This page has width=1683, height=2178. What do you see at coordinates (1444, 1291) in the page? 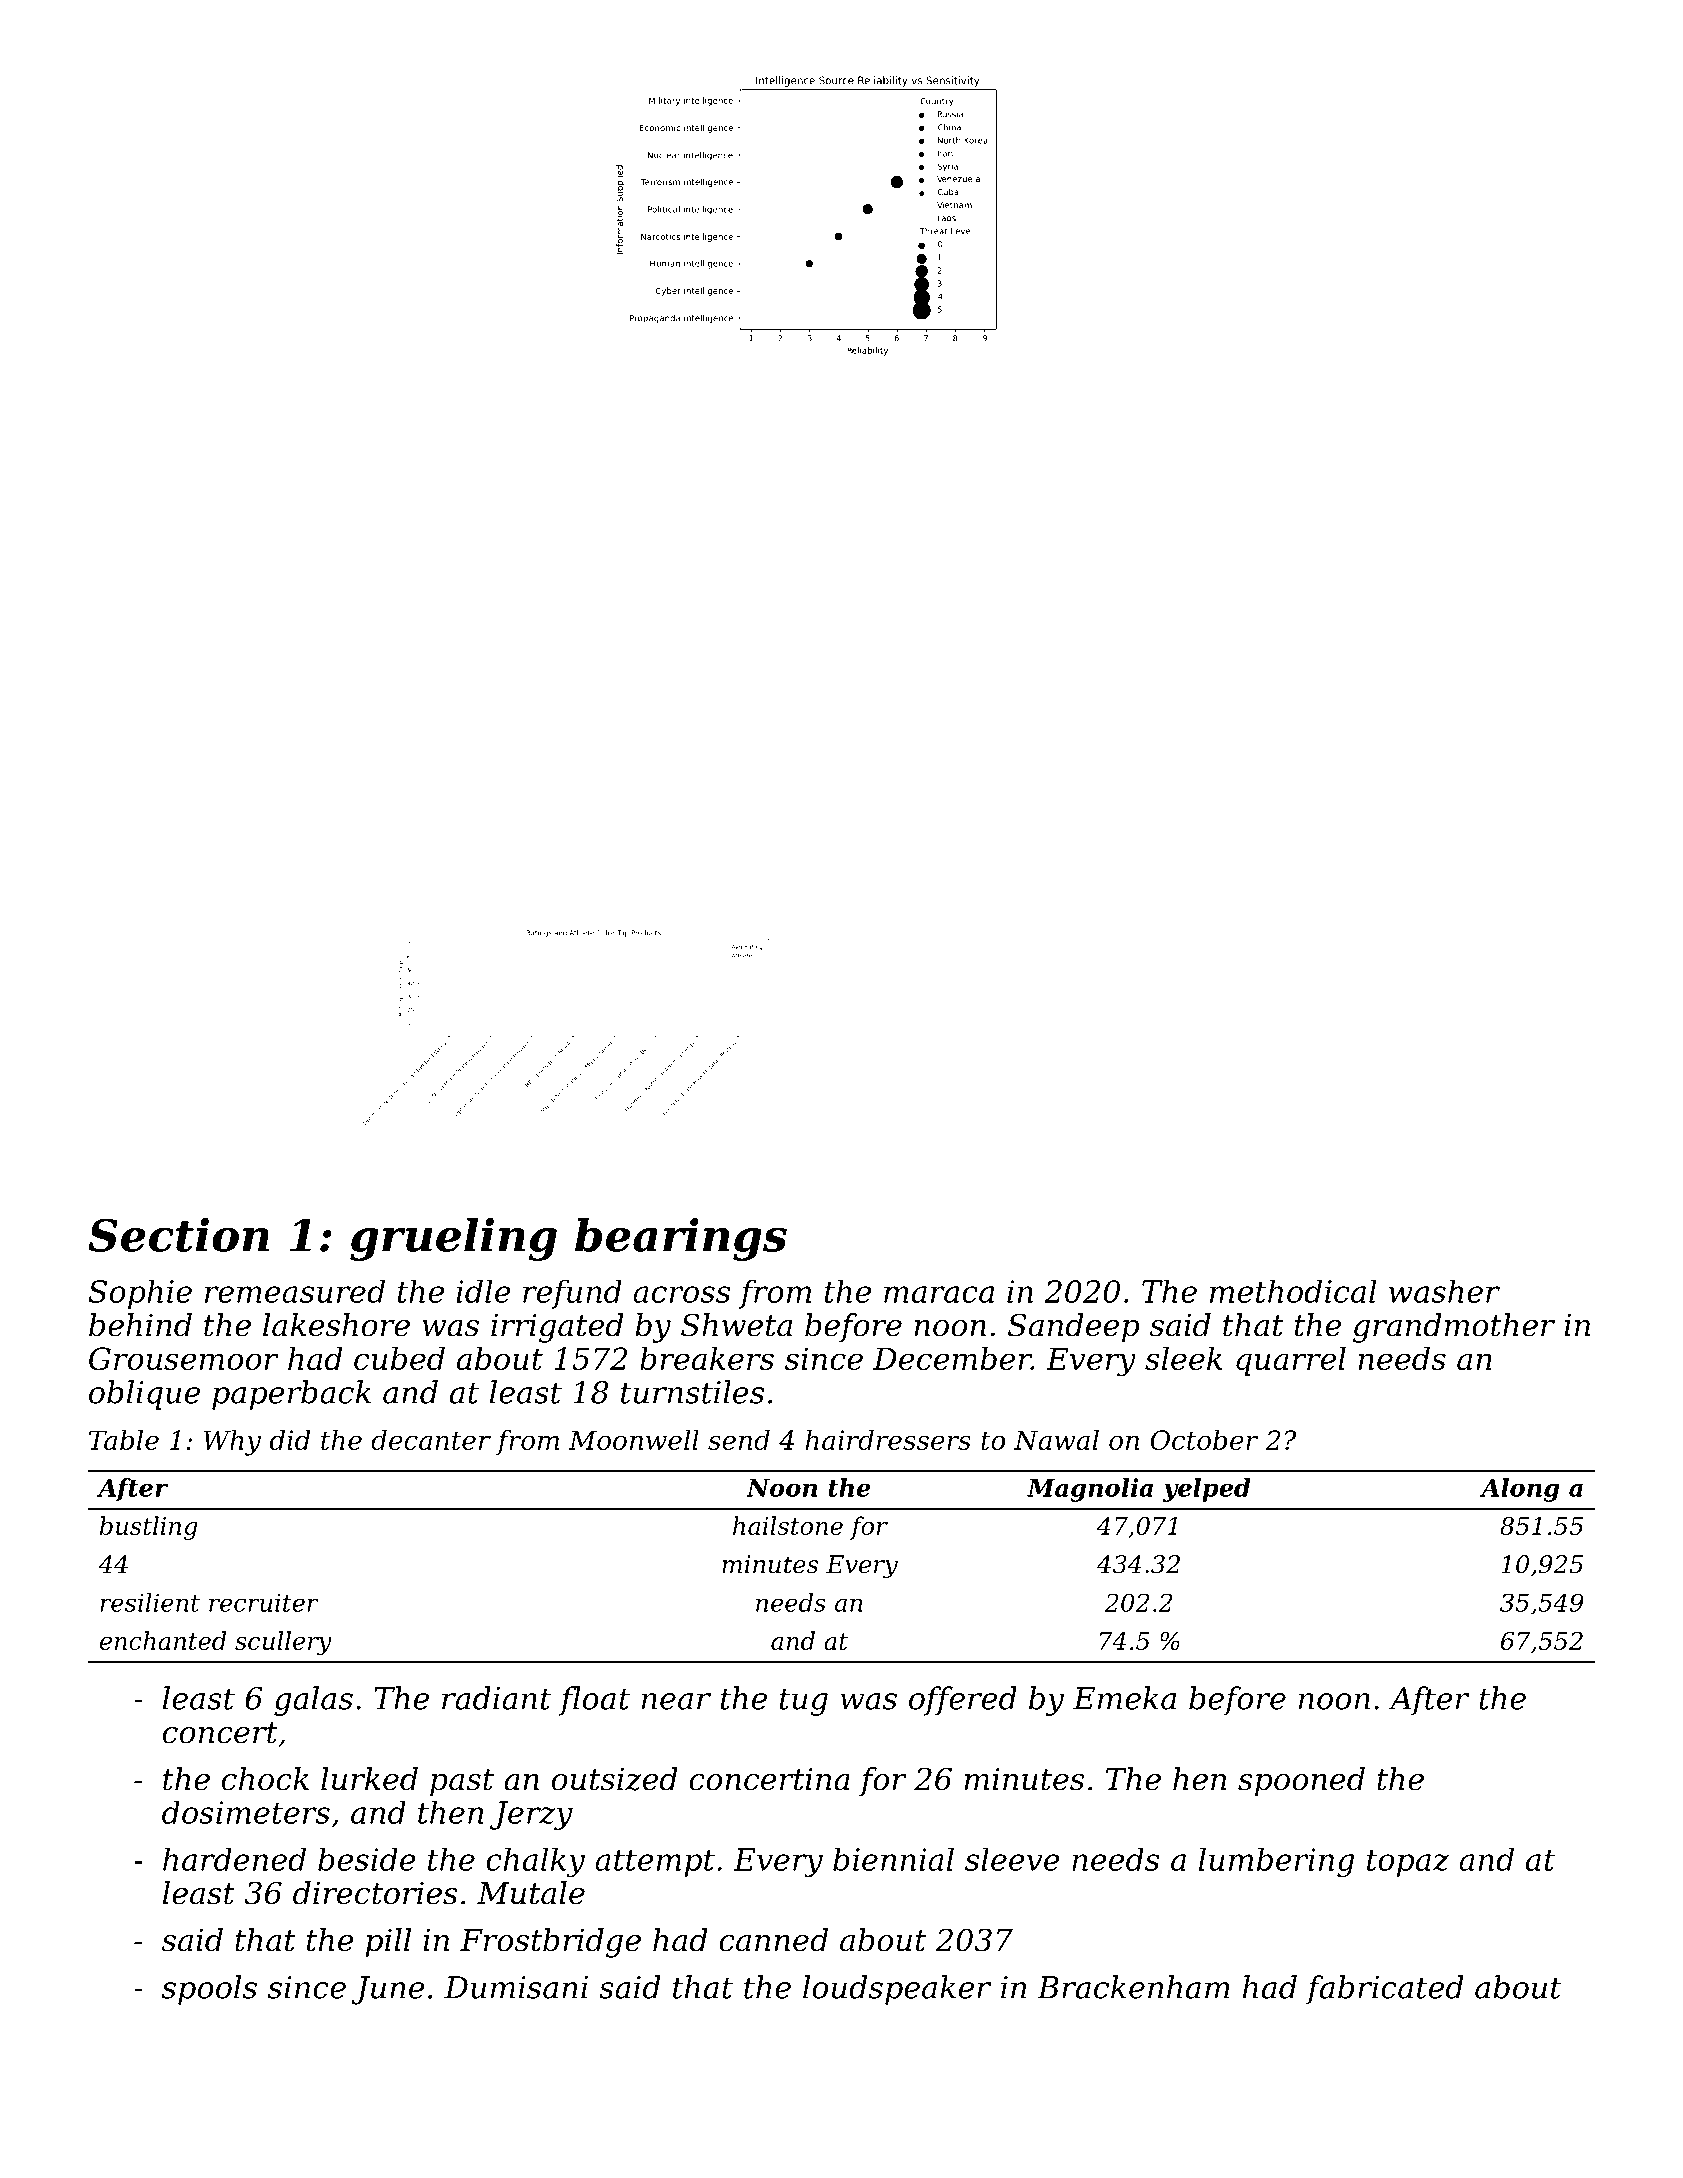
I see `washer` at bounding box center [1444, 1291].
